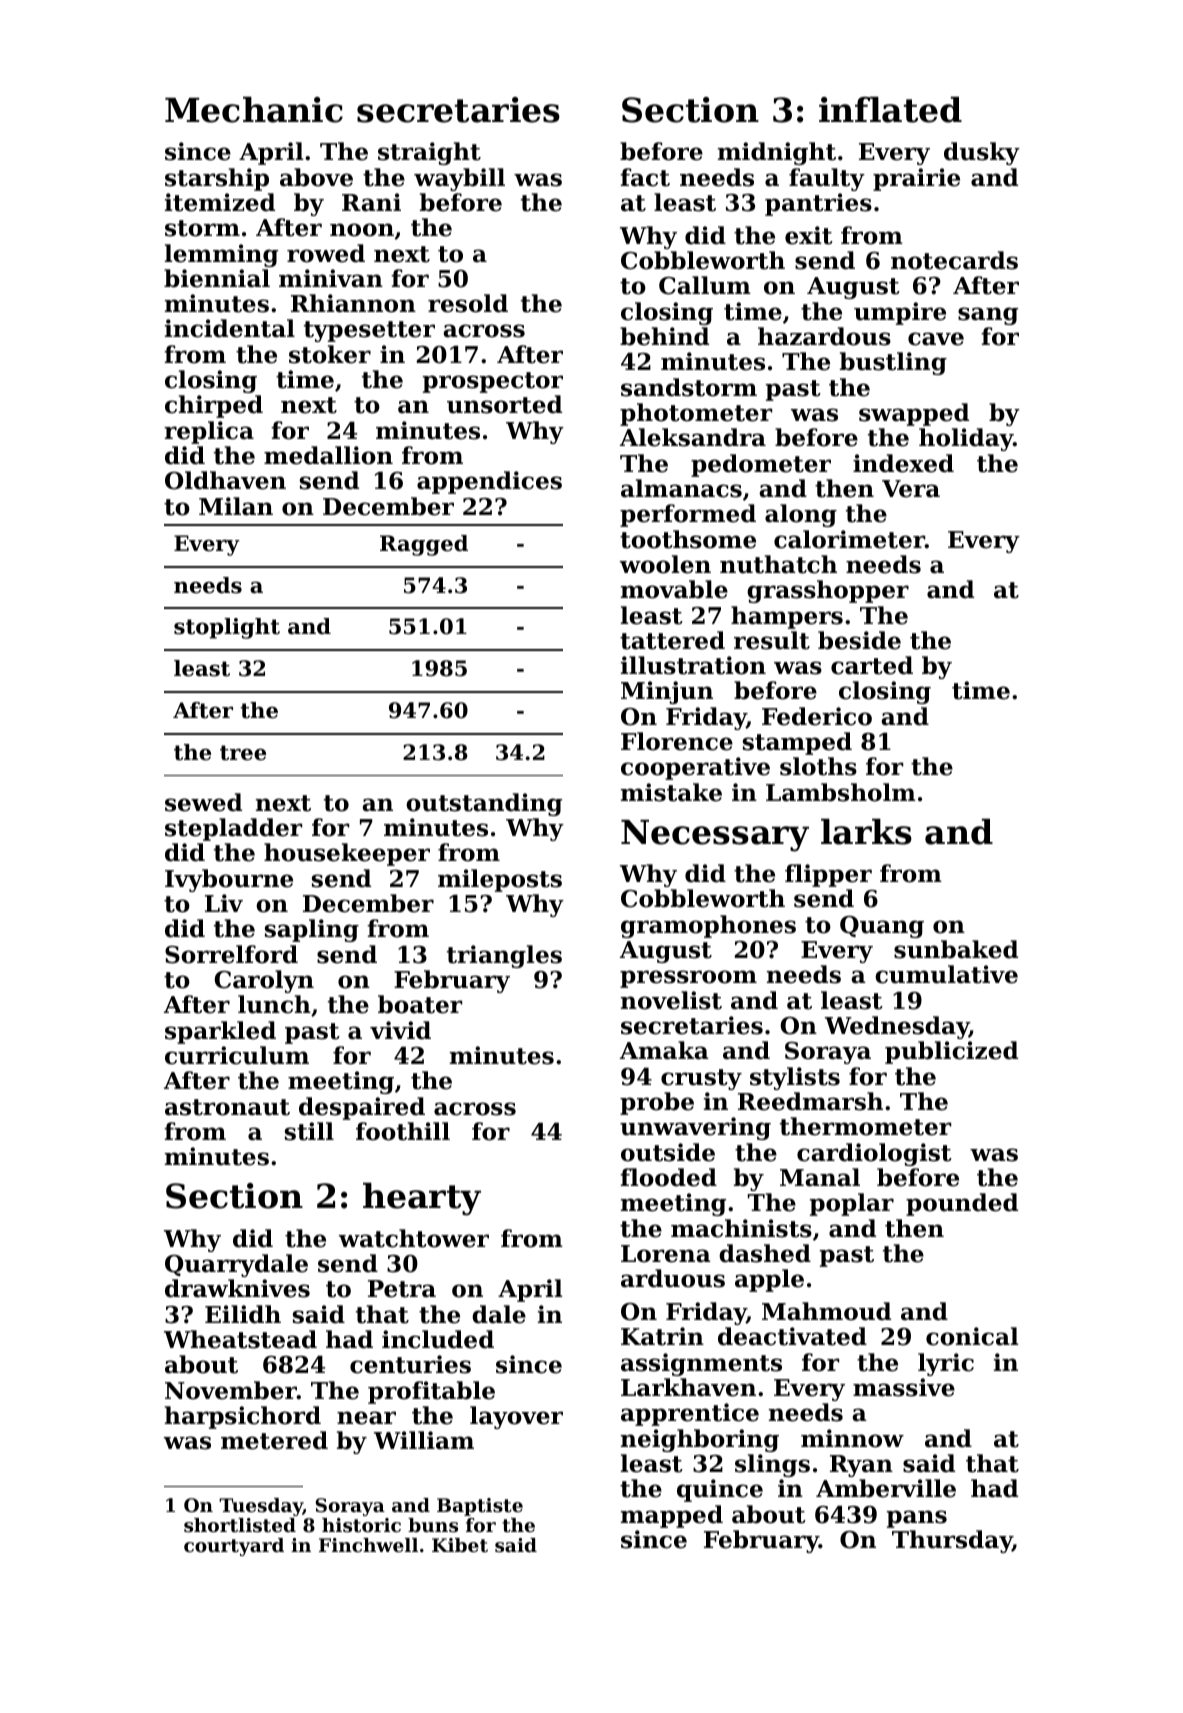 The image size is (1183, 1713). What do you see at coordinates (353, 303) in the image?
I see `Rhiannon` at bounding box center [353, 303].
